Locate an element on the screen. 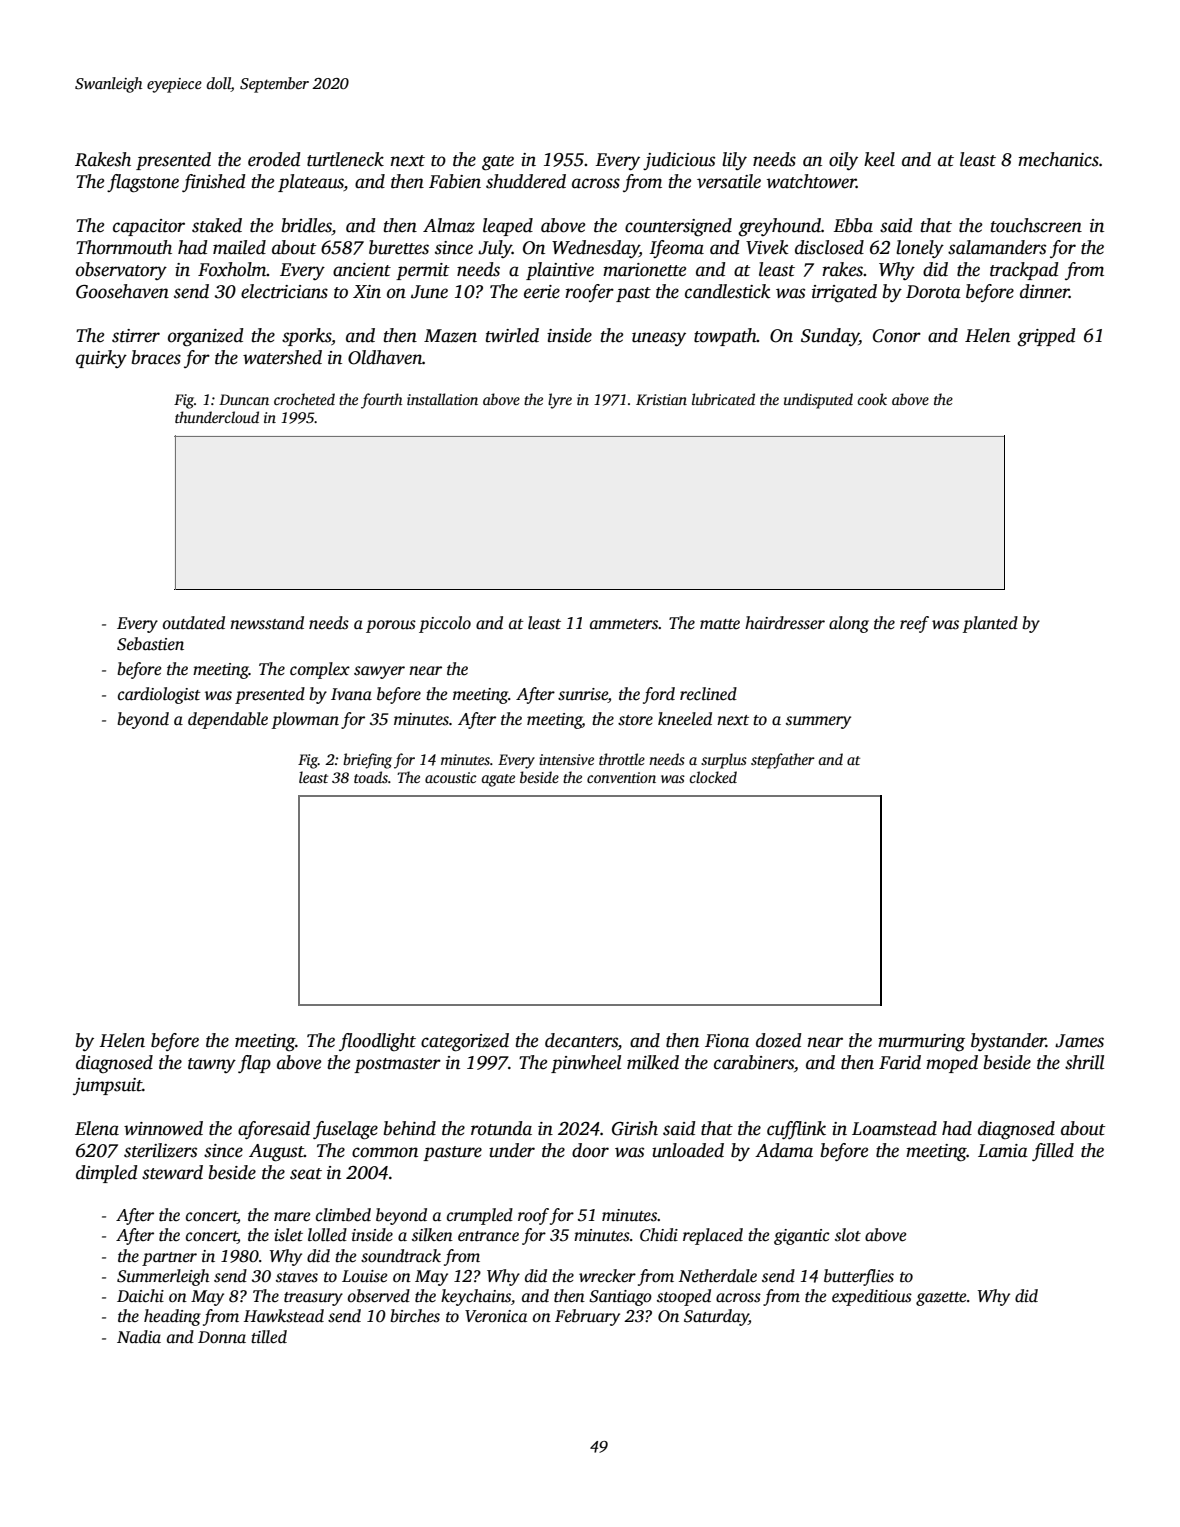 The height and width of the screenshot is (1527, 1180). keel is located at coordinates (879, 159).
